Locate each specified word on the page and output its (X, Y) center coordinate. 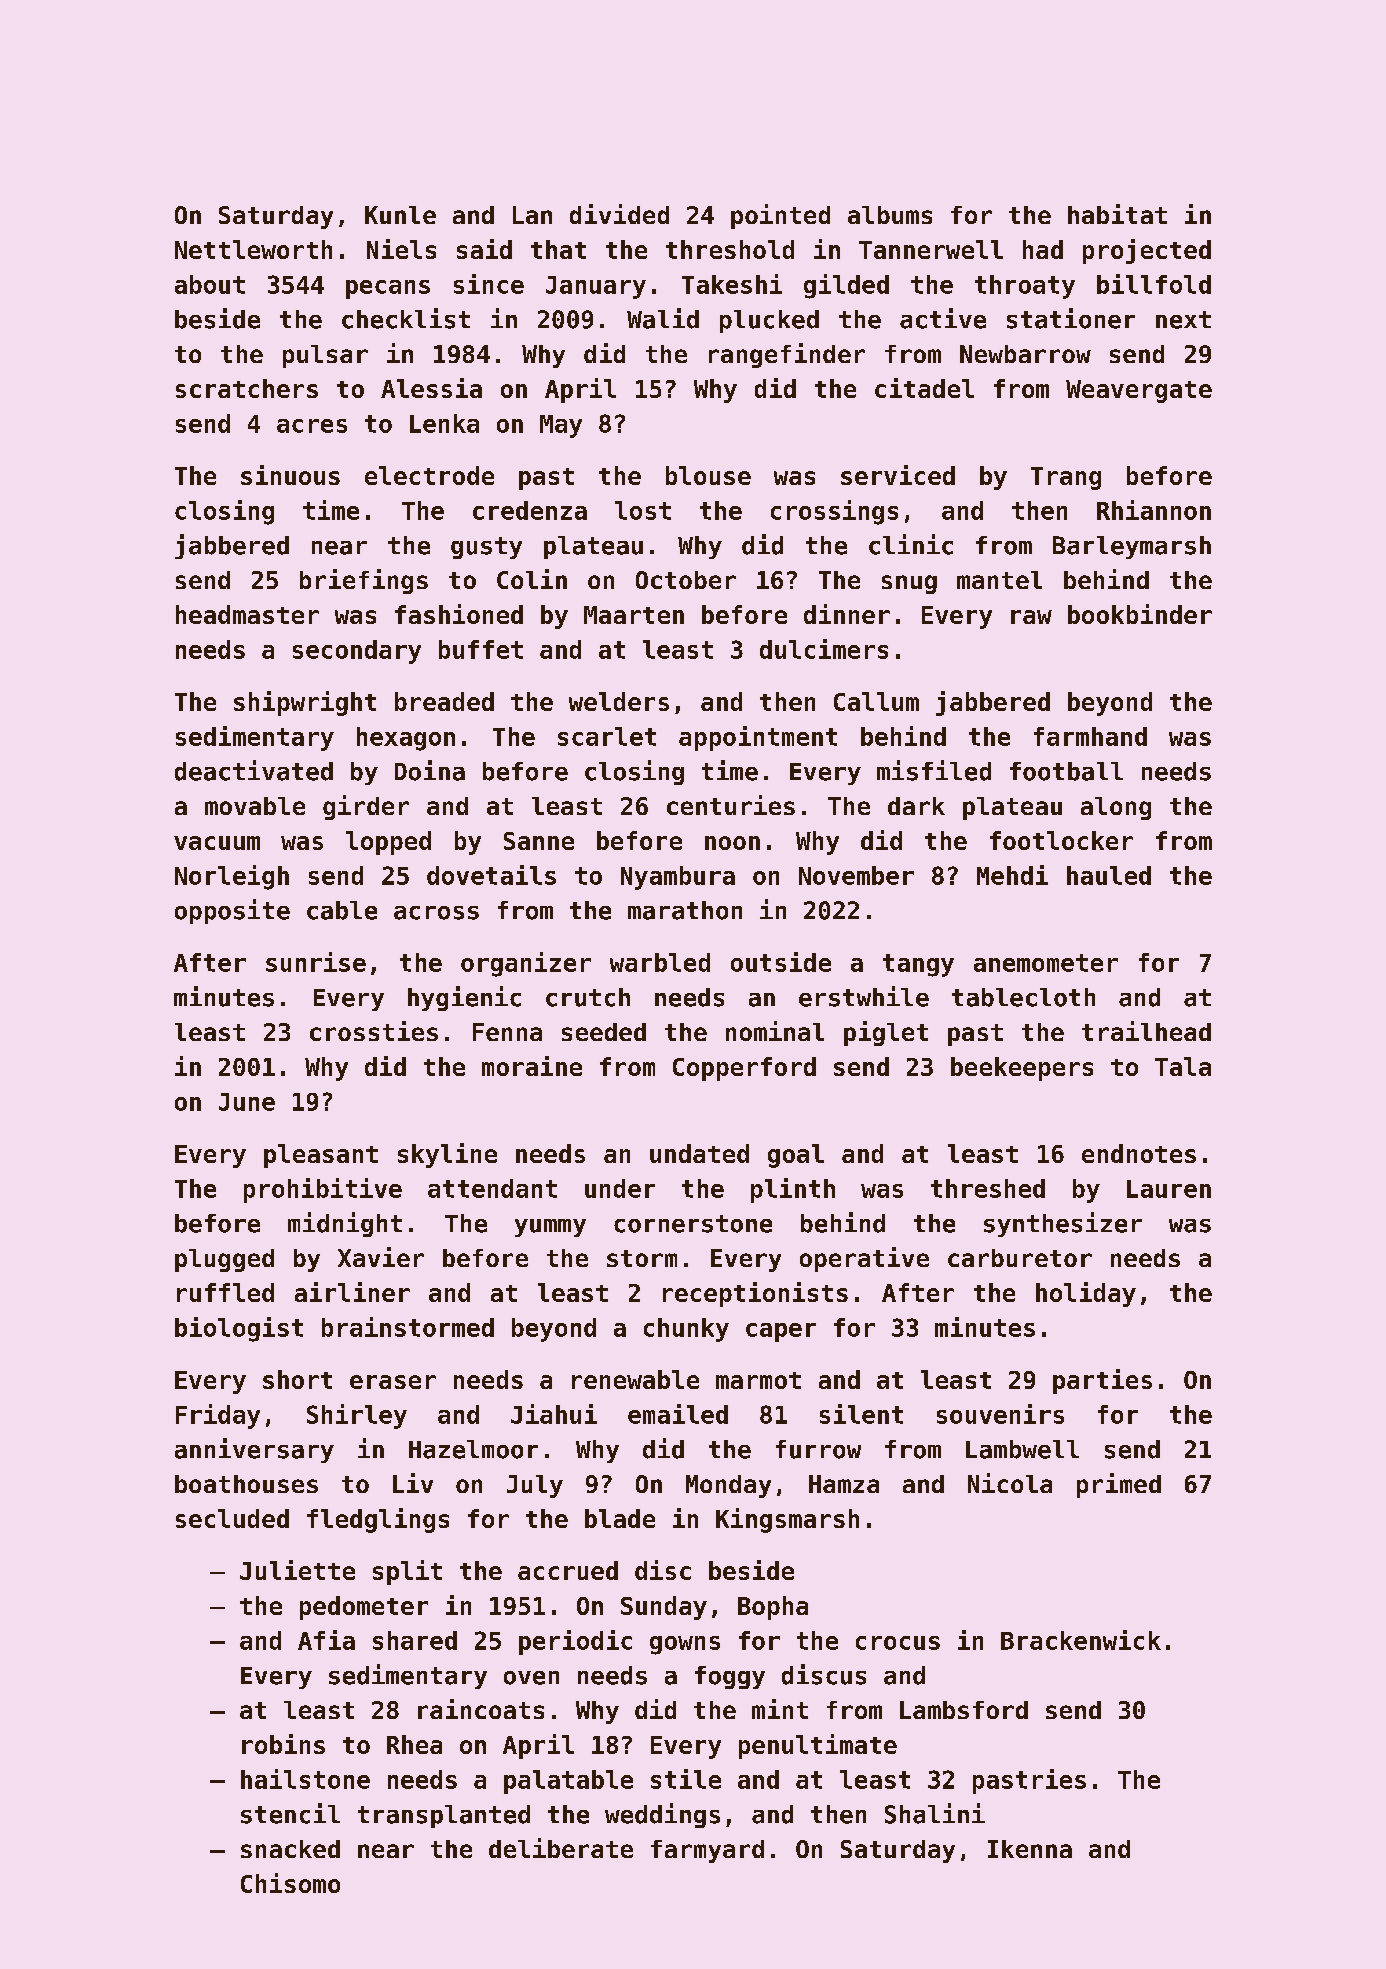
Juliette (297, 1570)
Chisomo (290, 1883)
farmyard (707, 1851)
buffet (481, 649)
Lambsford (964, 1710)
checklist (406, 318)
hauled (1109, 875)
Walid (663, 318)
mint (780, 1709)
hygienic (464, 998)
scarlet (607, 736)
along (1116, 808)
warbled (660, 962)
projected (1147, 251)
